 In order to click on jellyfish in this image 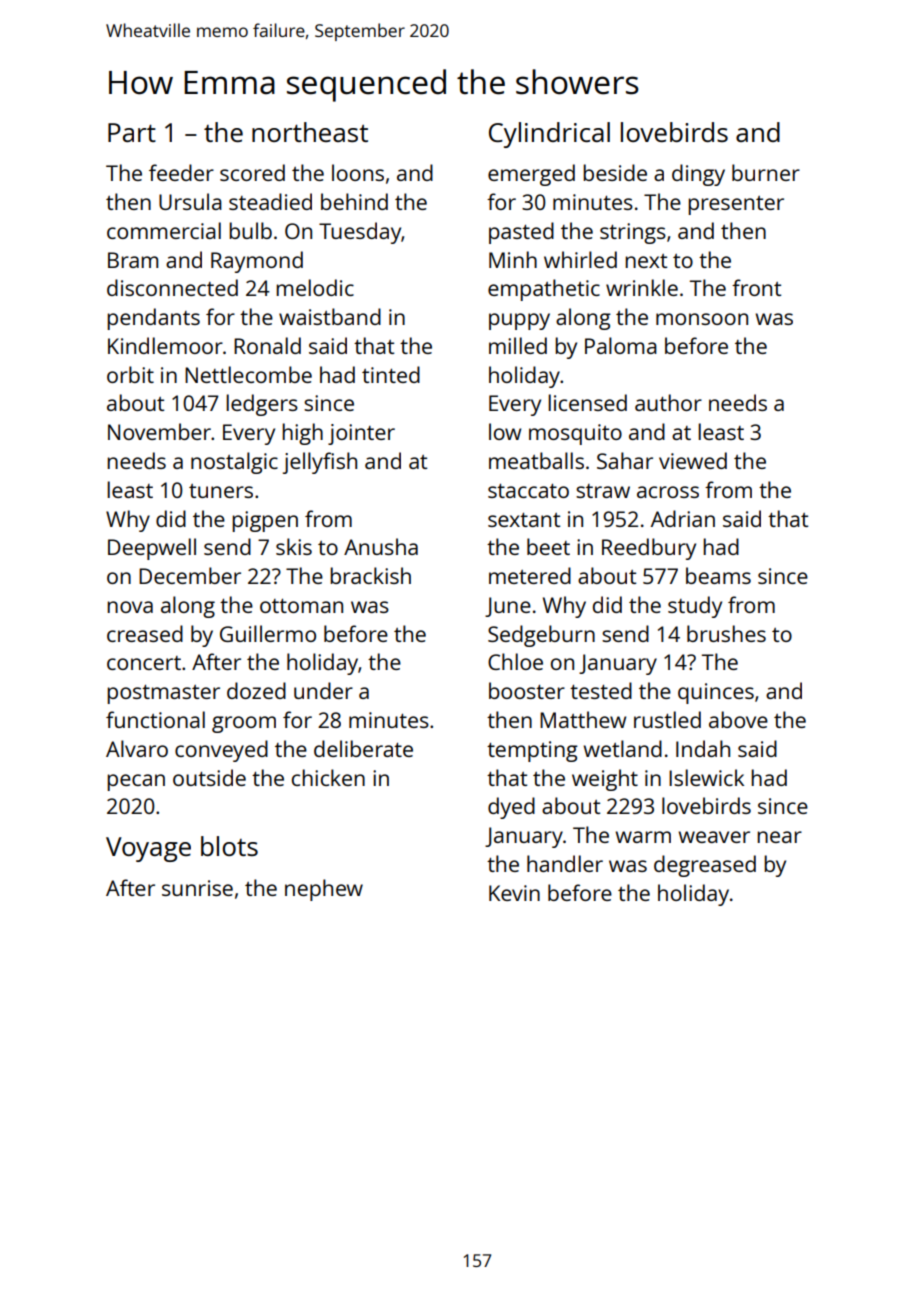, I will do `click(320, 463)`.
